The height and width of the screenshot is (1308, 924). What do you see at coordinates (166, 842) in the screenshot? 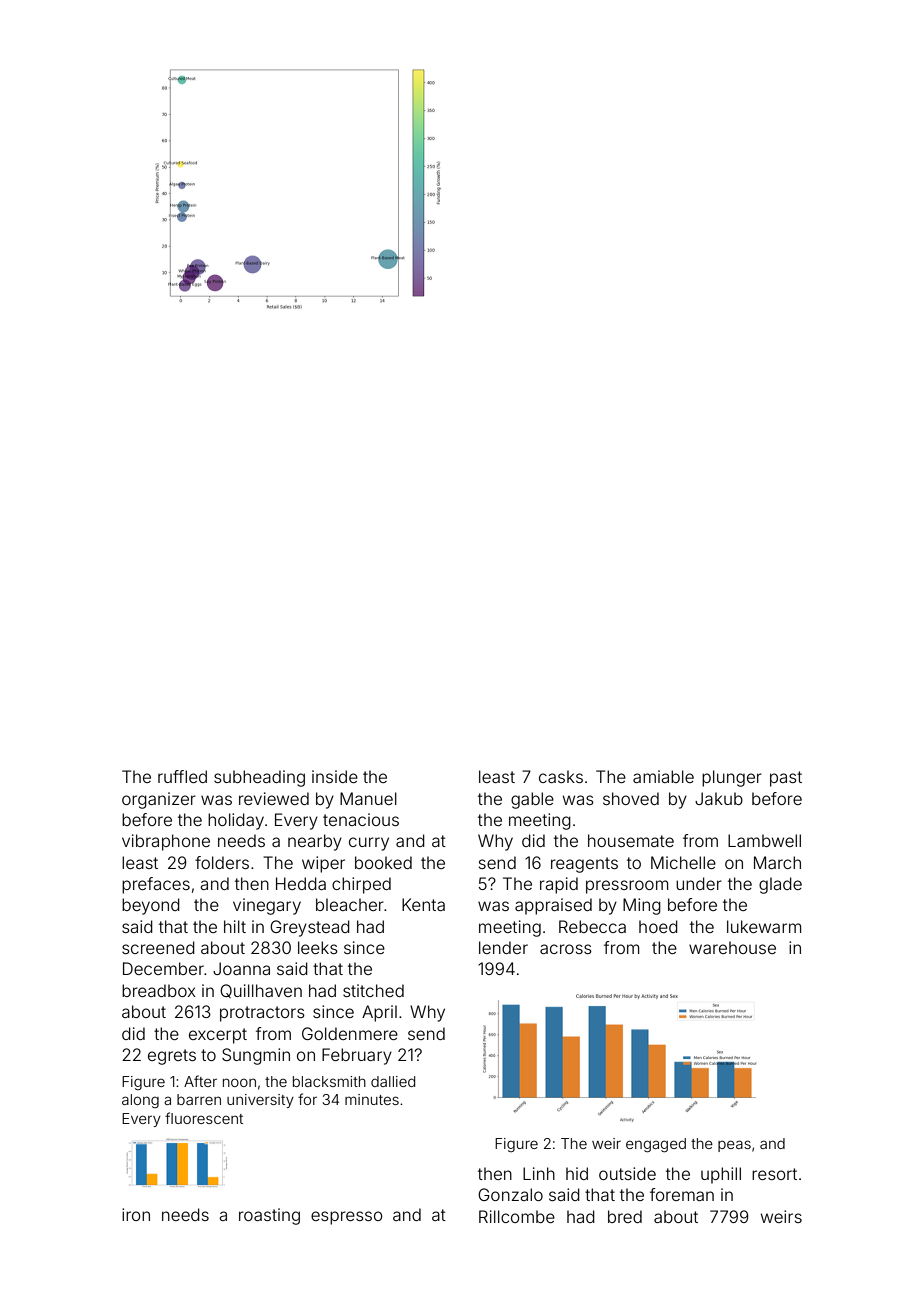
I see `vibraphone` at bounding box center [166, 842].
